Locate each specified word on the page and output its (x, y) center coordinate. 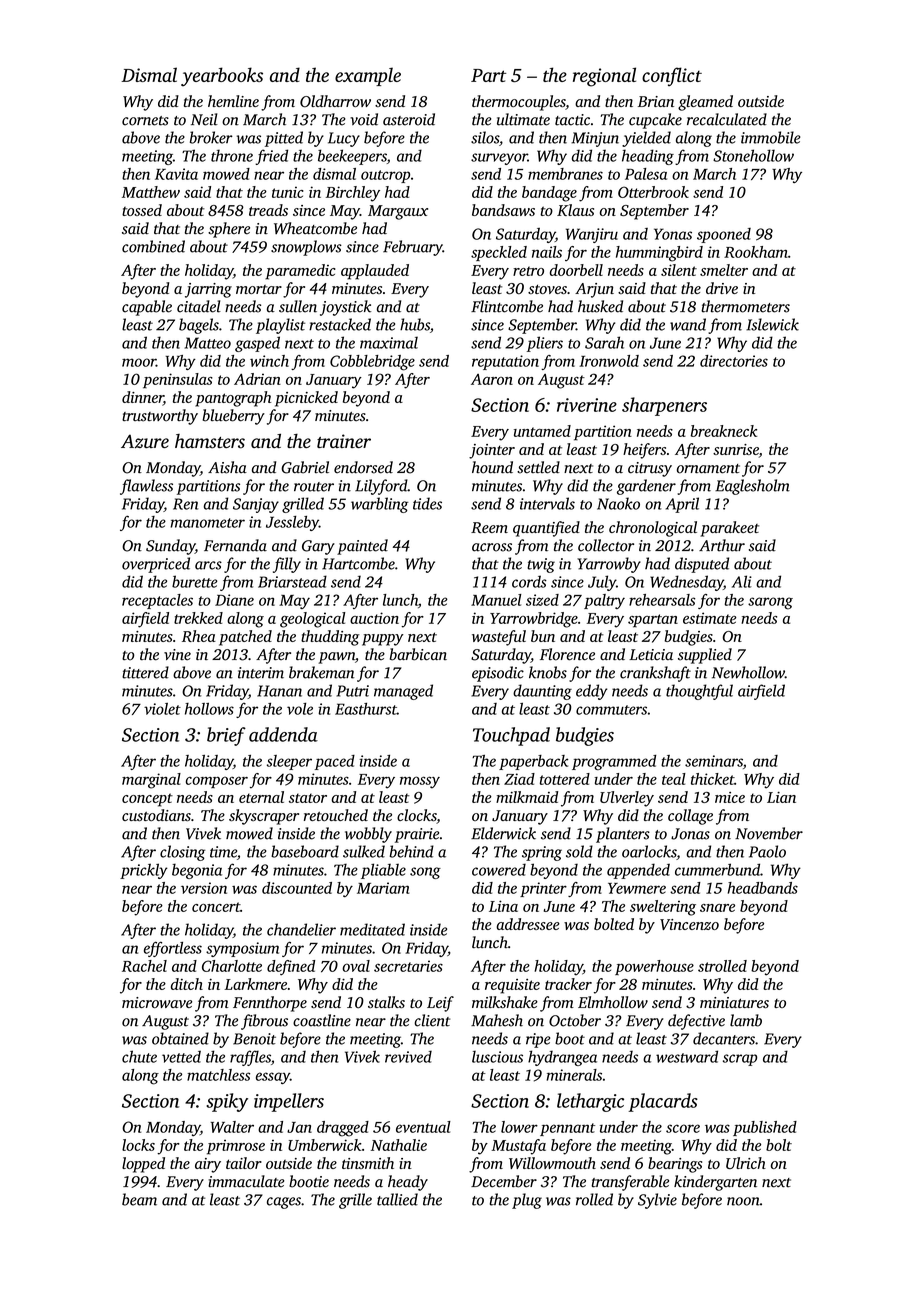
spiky (227, 1102)
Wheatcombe (315, 228)
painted (362, 547)
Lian (781, 797)
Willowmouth (552, 1163)
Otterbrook (653, 192)
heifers (644, 451)
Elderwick (503, 833)
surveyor (499, 159)
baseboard (305, 851)
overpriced (156, 565)
